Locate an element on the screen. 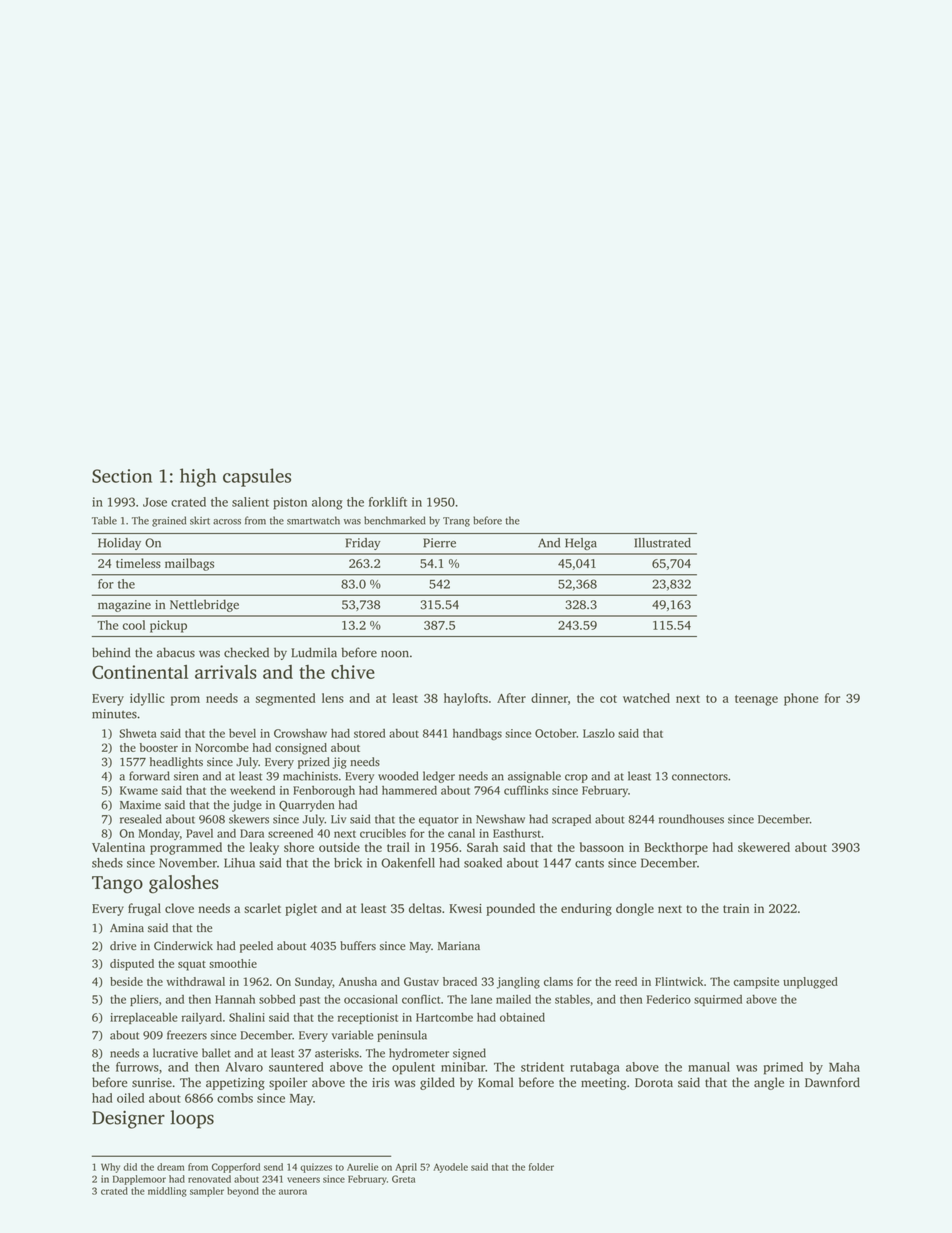 This screenshot has width=952, height=1233. Federico is located at coordinates (669, 999).
